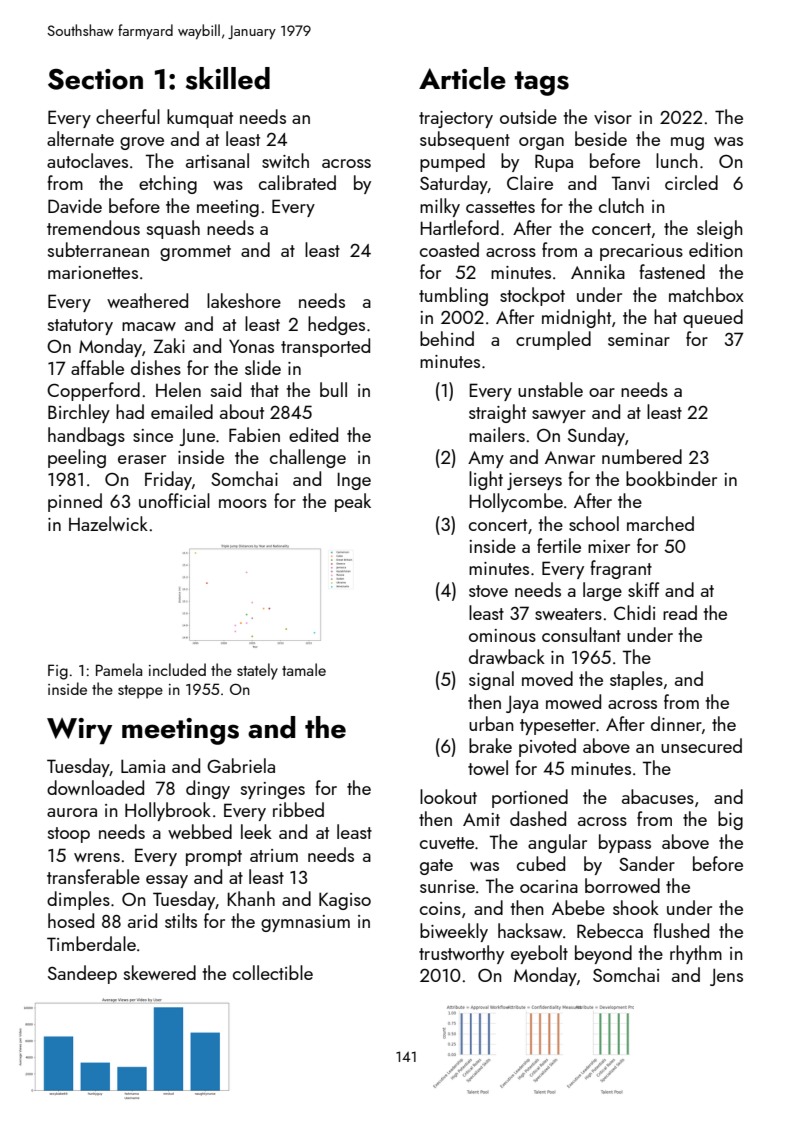 The height and width of the page is (1122, 791). What do you see at coordinates (244, 300) in the page?
I see `lakeshore` at bounding box center [244, 300].
